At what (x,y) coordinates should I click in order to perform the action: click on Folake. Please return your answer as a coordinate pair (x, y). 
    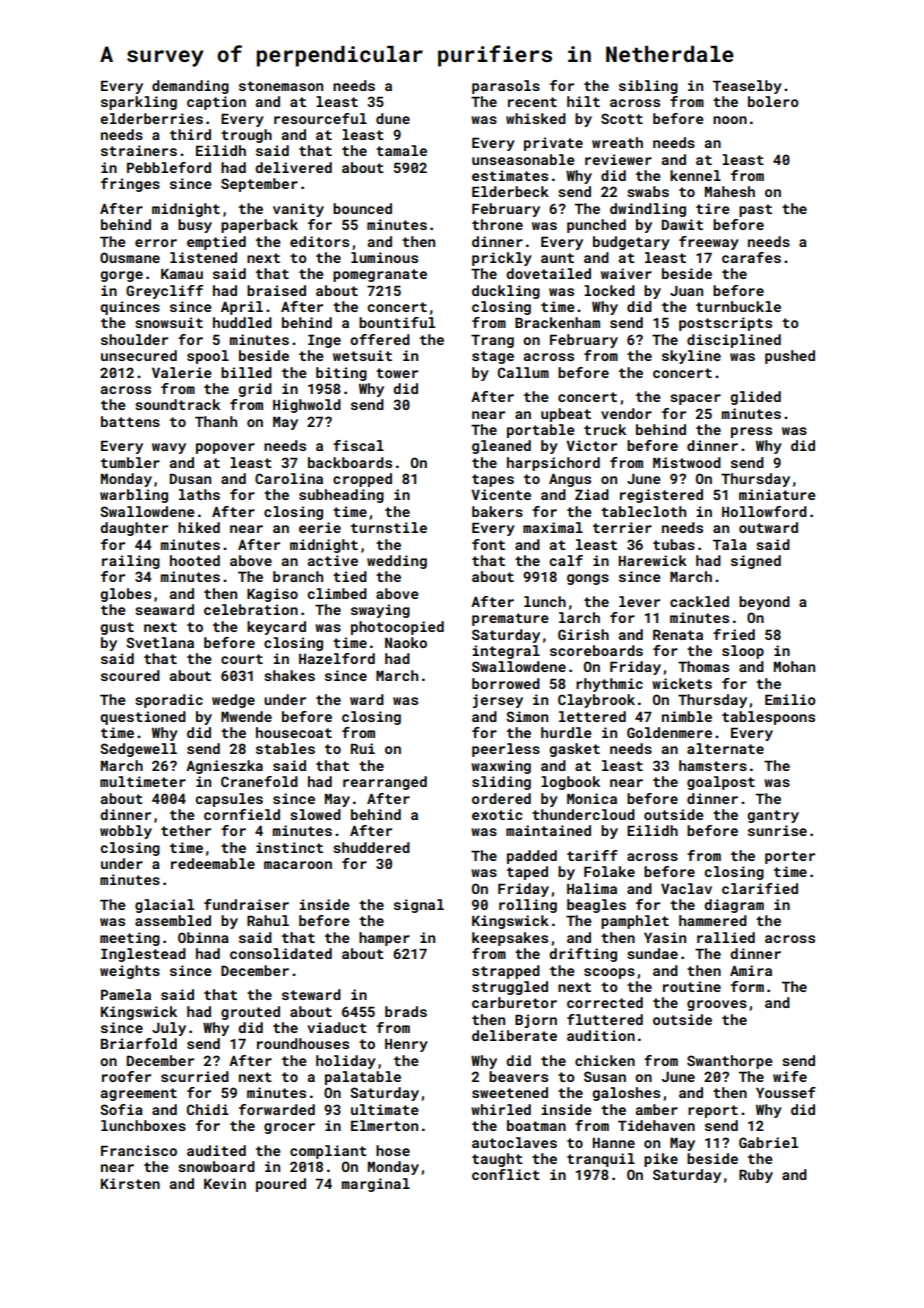
    Looking at the image, I should click on (609, 871).
